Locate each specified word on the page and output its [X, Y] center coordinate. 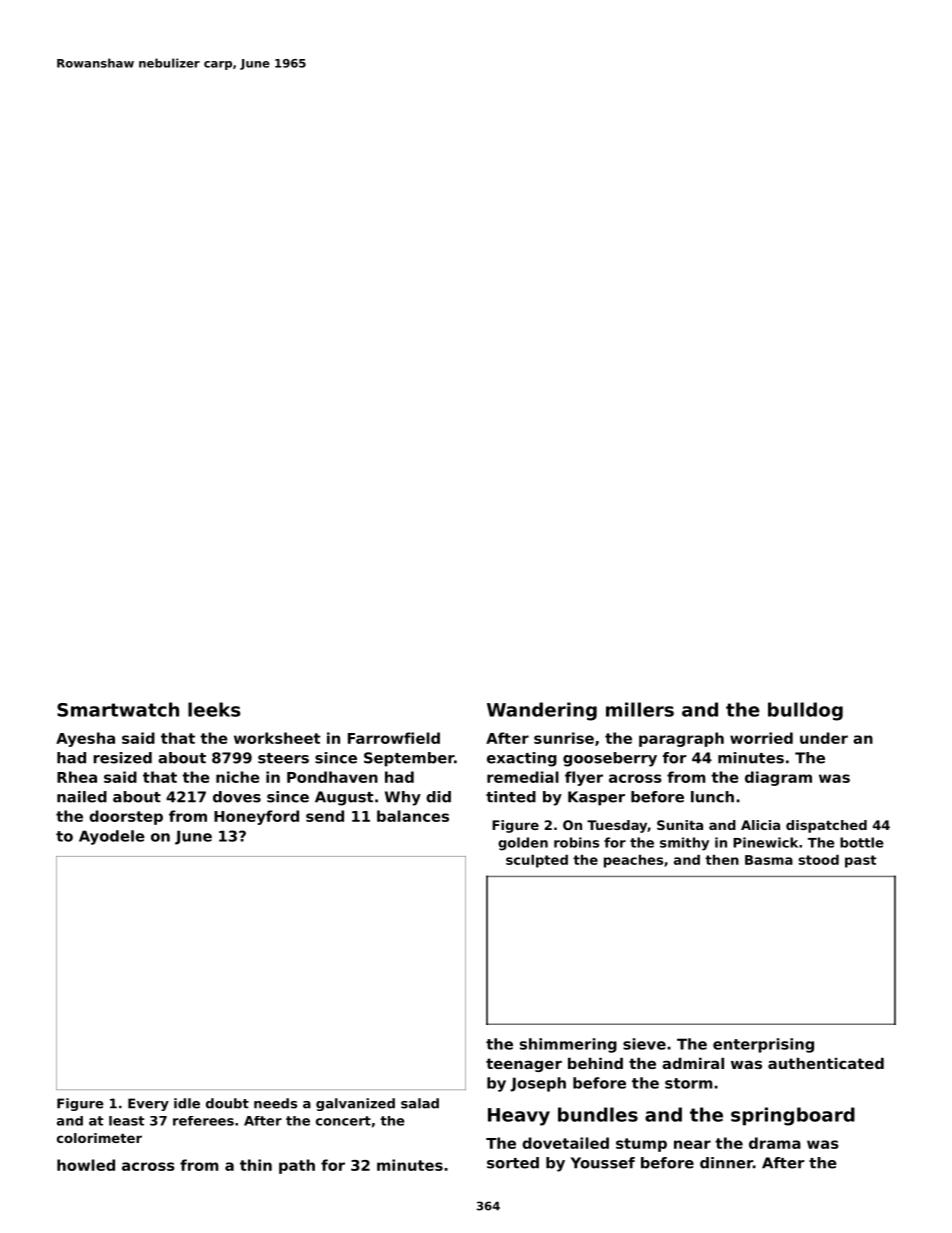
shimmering [568, 1045]
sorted [513, 1163]
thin [256, 1165]
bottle [861, 842]
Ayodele [112, 837]
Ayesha [85, 739]
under [824, 738]
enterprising [763, 1045]
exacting [522, 759]
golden [523, 844]
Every [148, 1104]
